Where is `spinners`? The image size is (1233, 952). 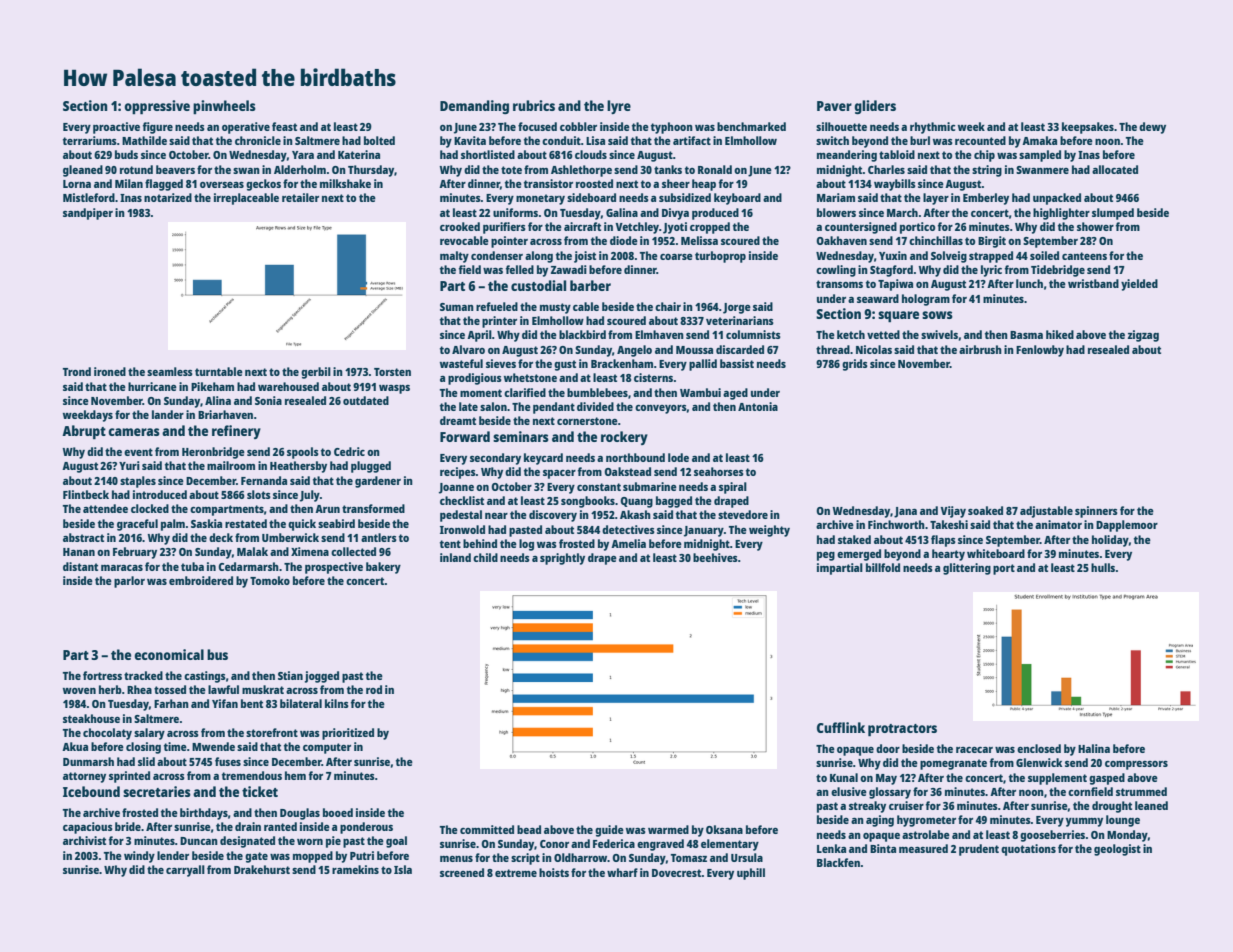
spinners is located at coordinates (1096, 512).
